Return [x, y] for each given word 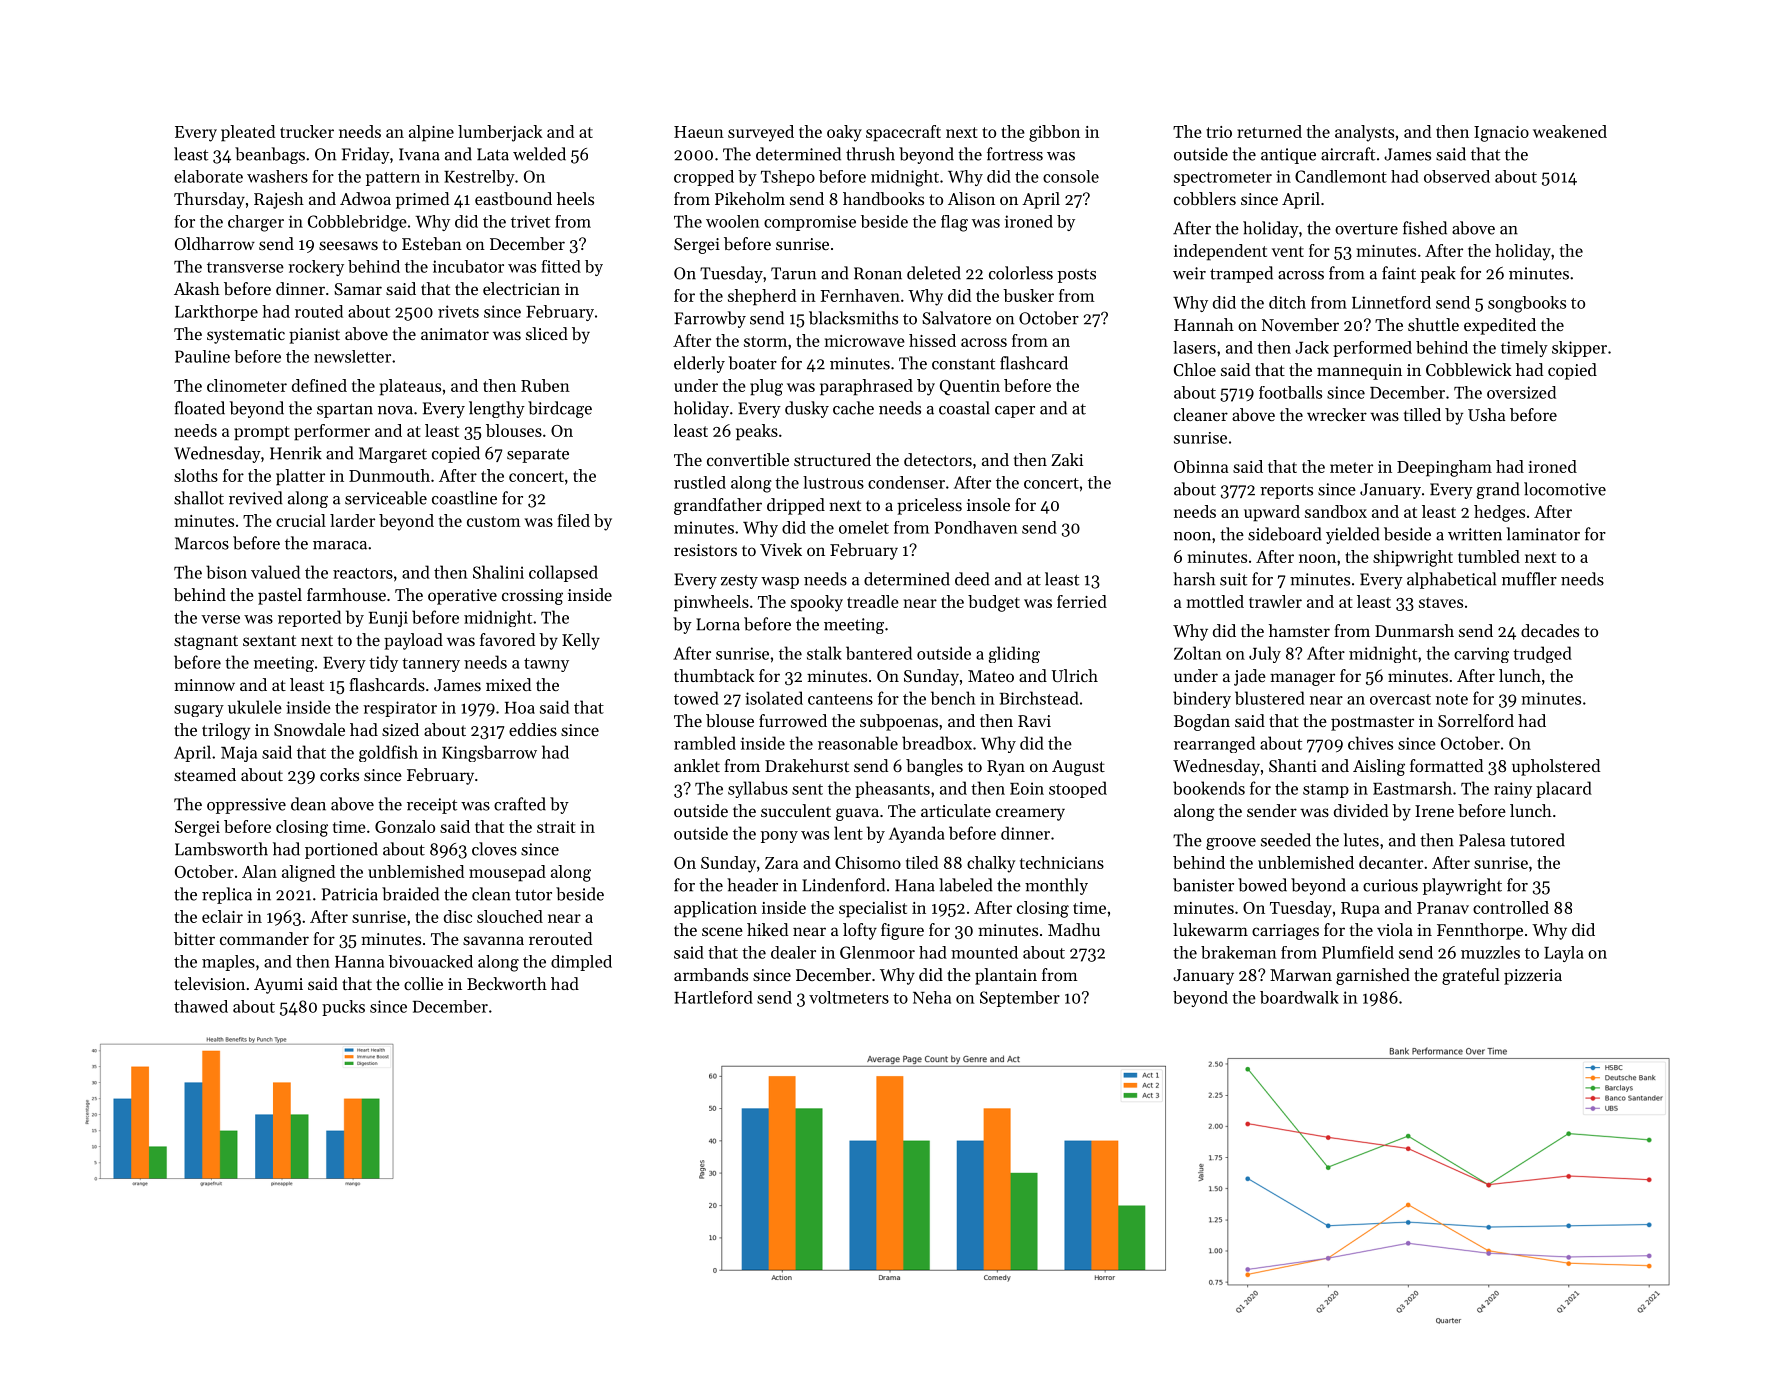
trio [1219, 132]
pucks [343, 1008]
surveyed [761, 133]
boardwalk [1299, 997]
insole [988, 504]
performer [332, 432]
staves [1441, 602]
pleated [248, 133]
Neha [932, 997]
